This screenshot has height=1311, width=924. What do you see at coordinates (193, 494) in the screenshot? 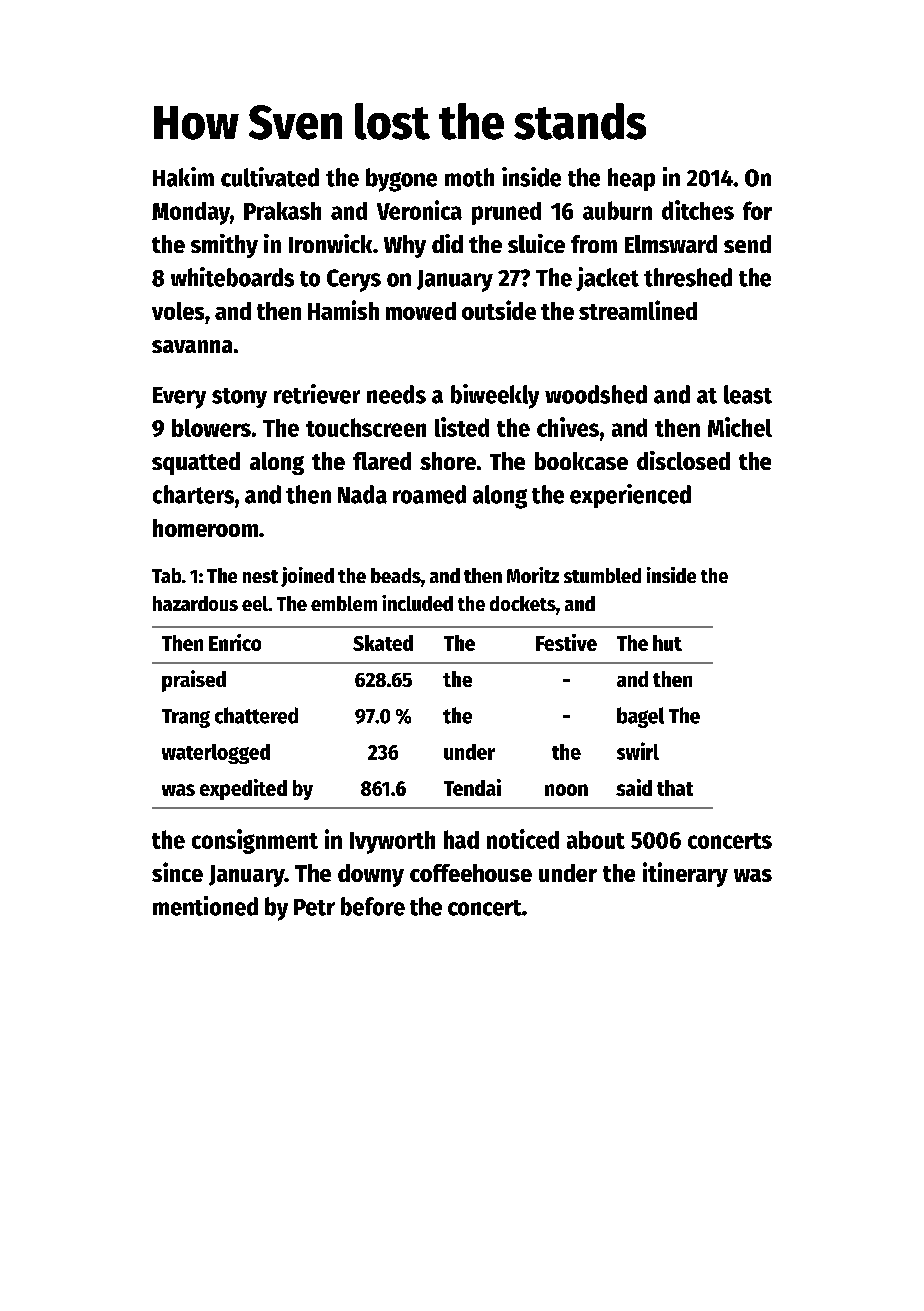
I see `charters` at bounding box center [193, 494].
